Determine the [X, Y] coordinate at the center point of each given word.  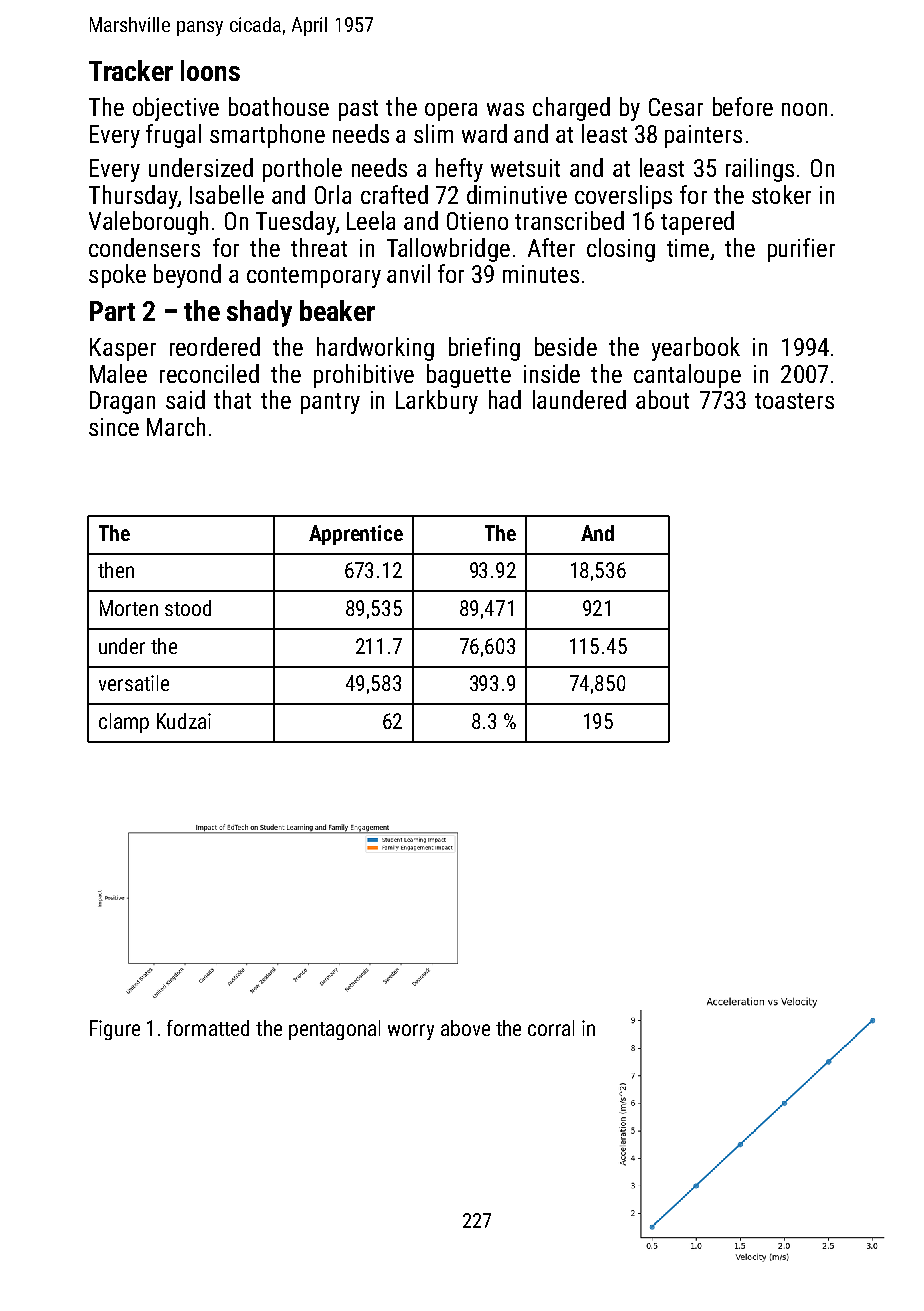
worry [411, 1032]
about [662, 399]
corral [551, 1028]
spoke [117, 276]
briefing [484, 349]
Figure [115, 1030]
